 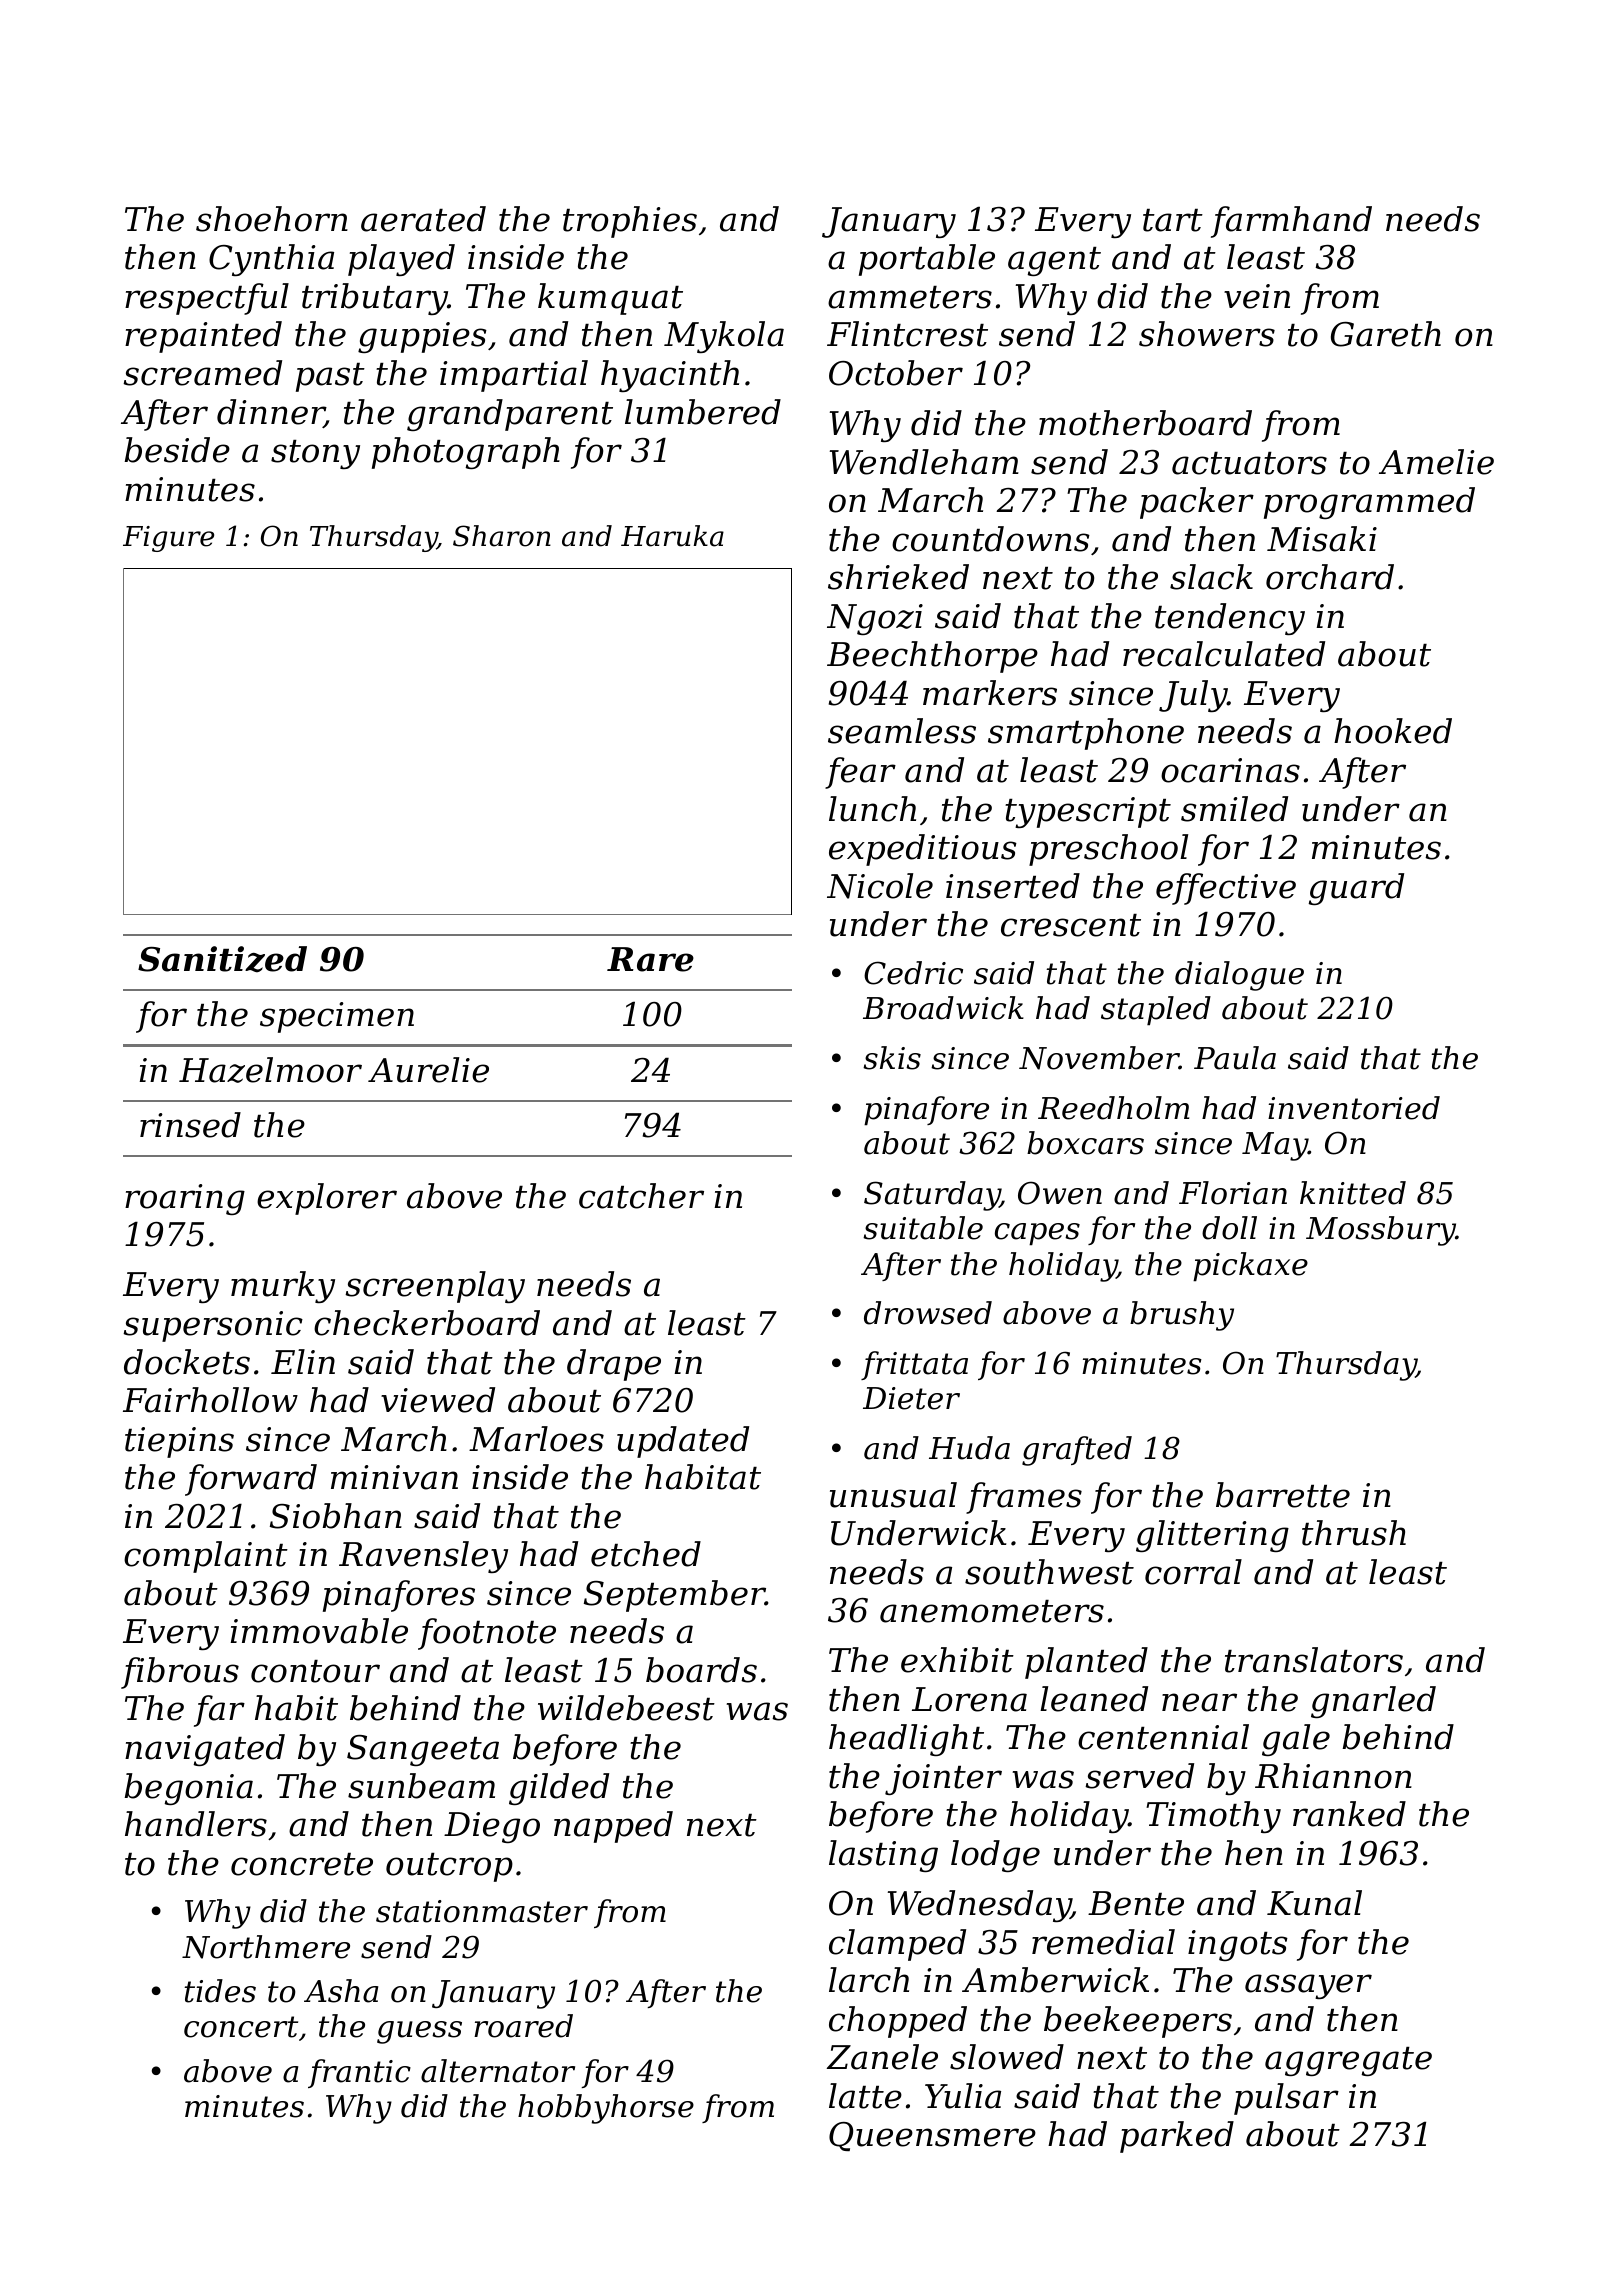 What do you see at coordinates (875, 619) in the image?
I see `Ngozi` at bounding box center [875, 619].
